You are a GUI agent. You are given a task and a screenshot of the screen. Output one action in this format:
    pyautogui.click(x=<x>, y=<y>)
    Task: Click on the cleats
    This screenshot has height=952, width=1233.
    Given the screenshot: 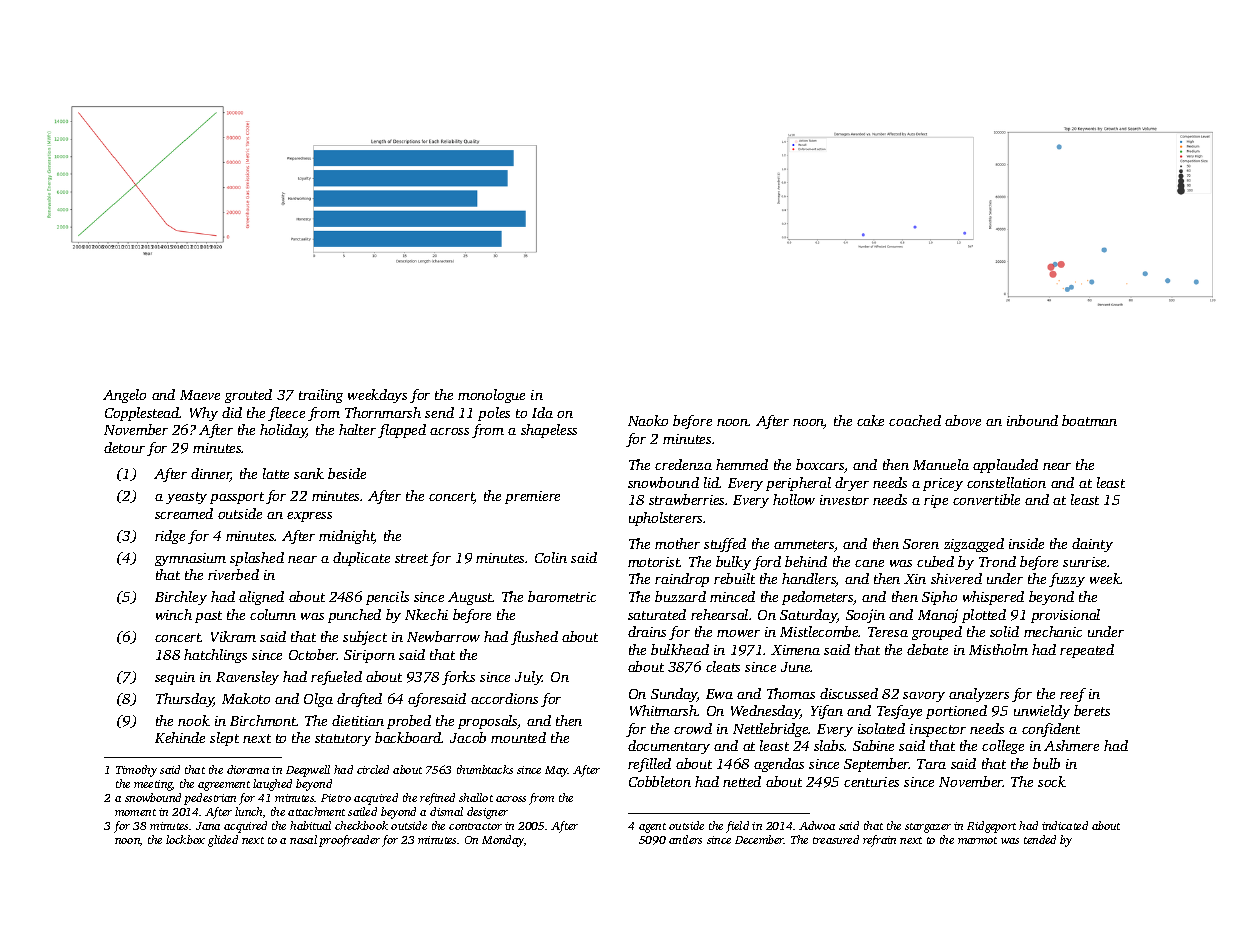 What is the action you would take?
    pyautogui.click(x=723, y=666)
